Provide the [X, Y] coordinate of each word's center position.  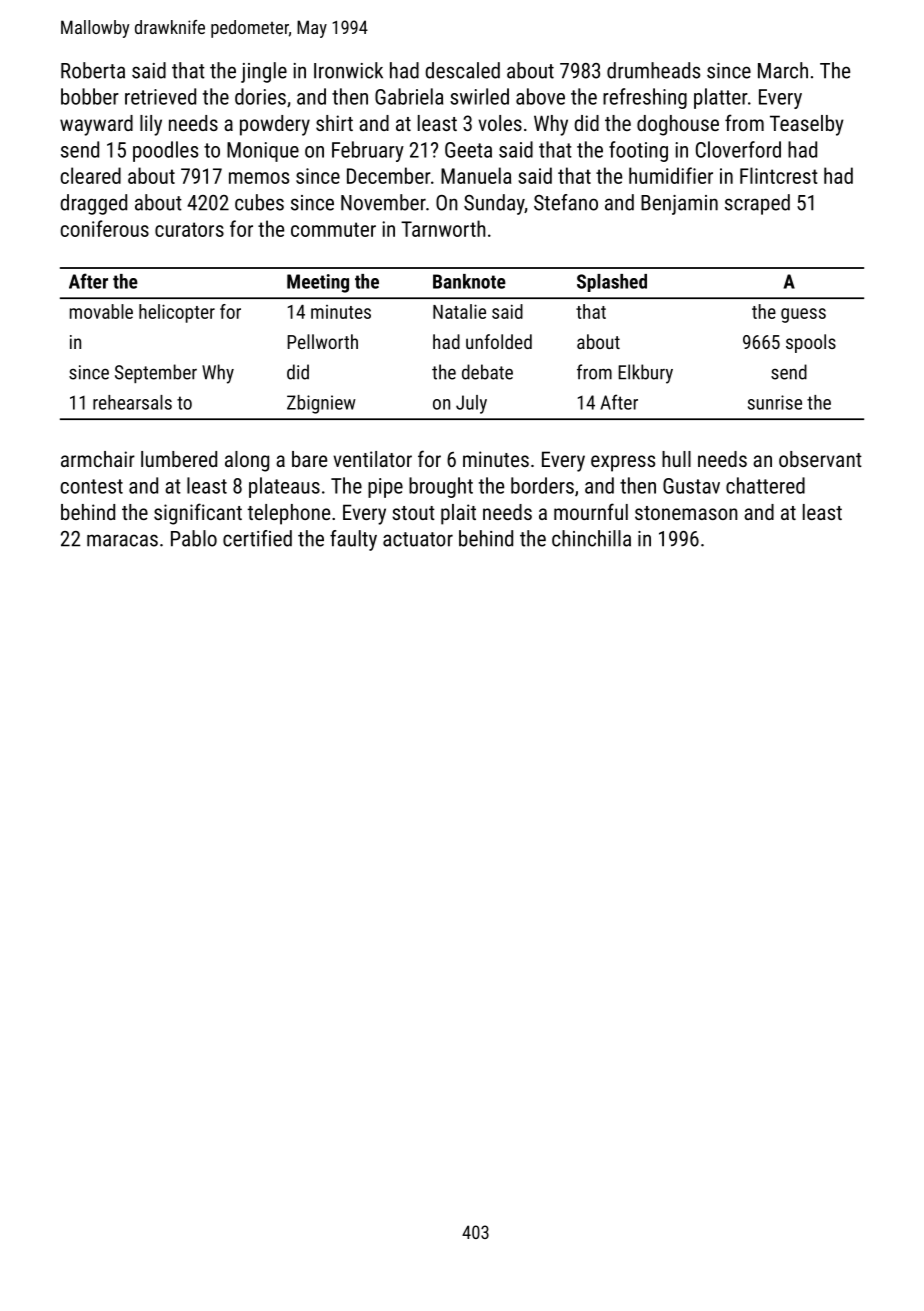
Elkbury [645, 374]
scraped [757, 204]
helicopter [177, 313]
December [389, 175]
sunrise [775, 402]
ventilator [372, 459]
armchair [98, 459]
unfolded [499, 341]
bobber [90, 96]
